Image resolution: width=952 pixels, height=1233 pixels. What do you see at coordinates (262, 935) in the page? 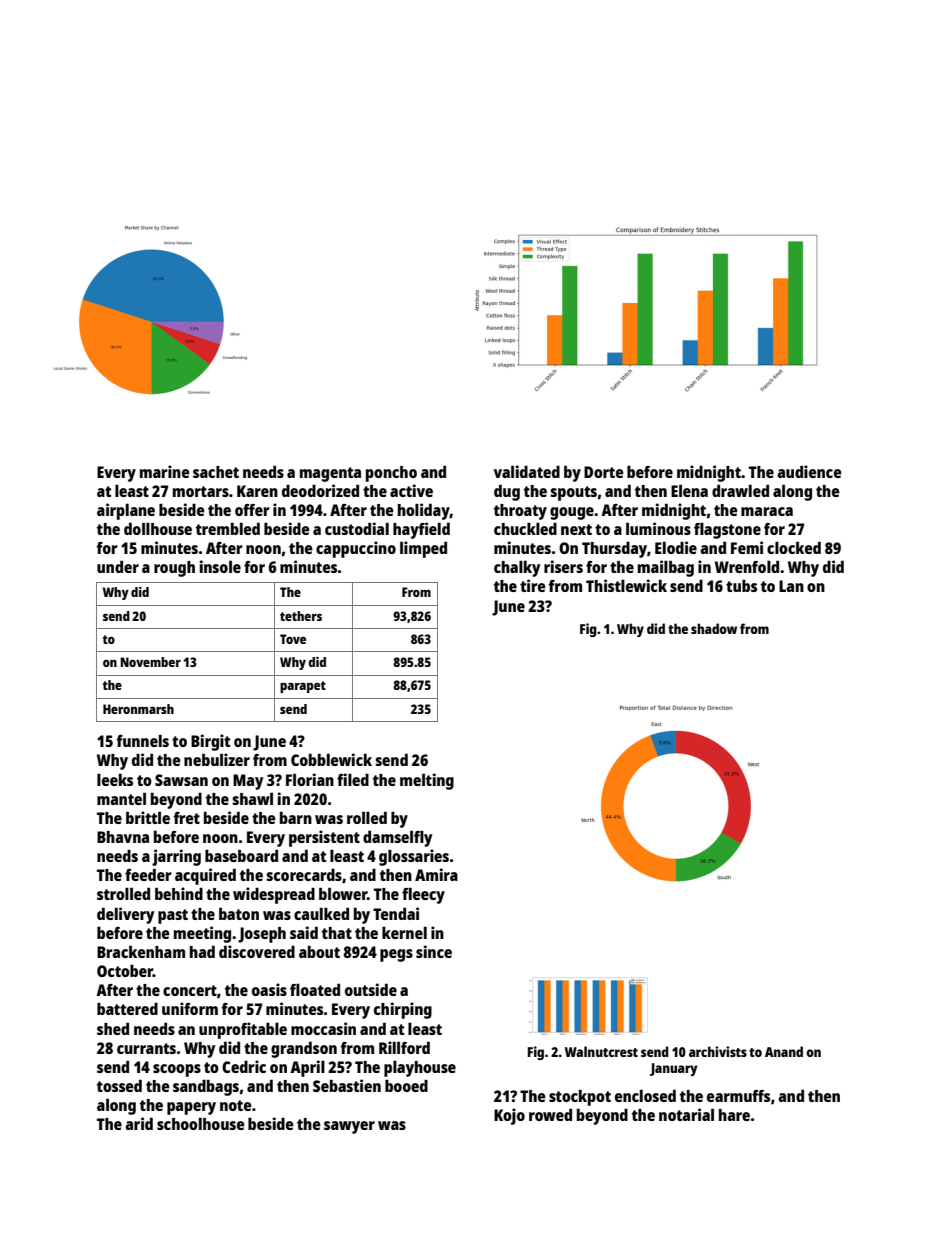
I see `Joseph` at bounding box center [262, 935].
